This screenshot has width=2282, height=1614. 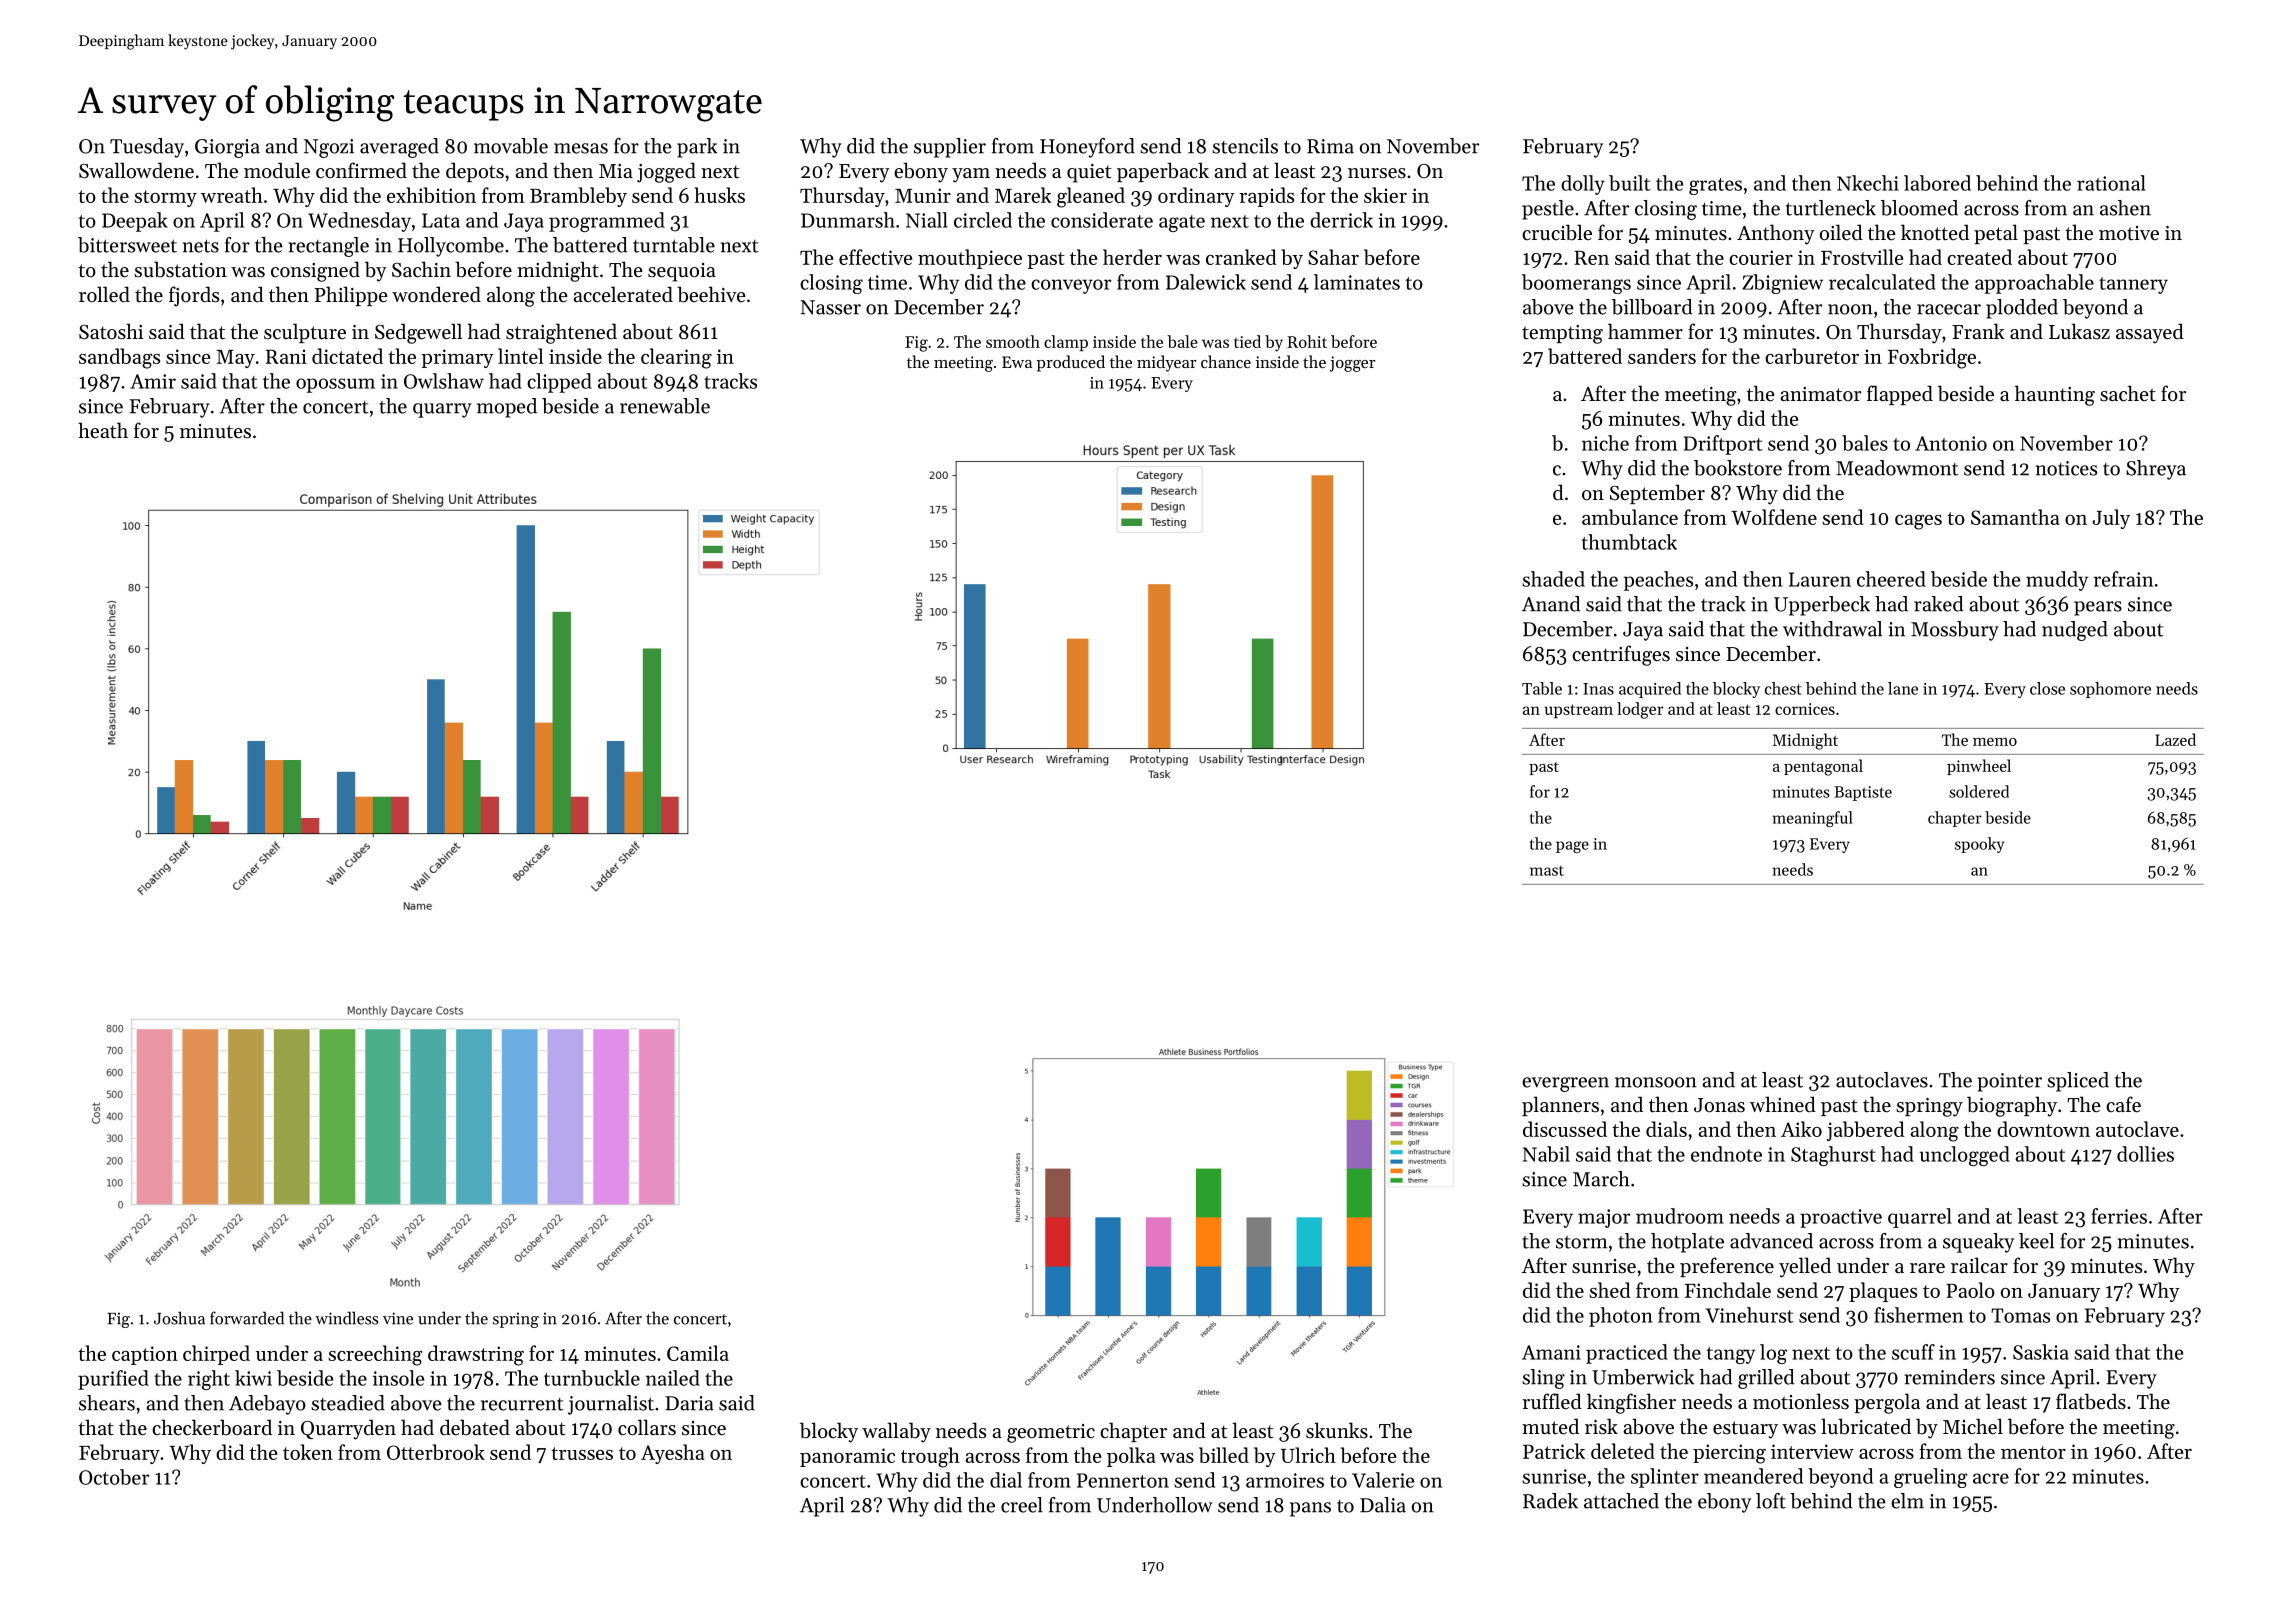 What do you see at coordinates (2111, 183) in the screenshot?
I see `rational` at bounding box center [2111, 183].
